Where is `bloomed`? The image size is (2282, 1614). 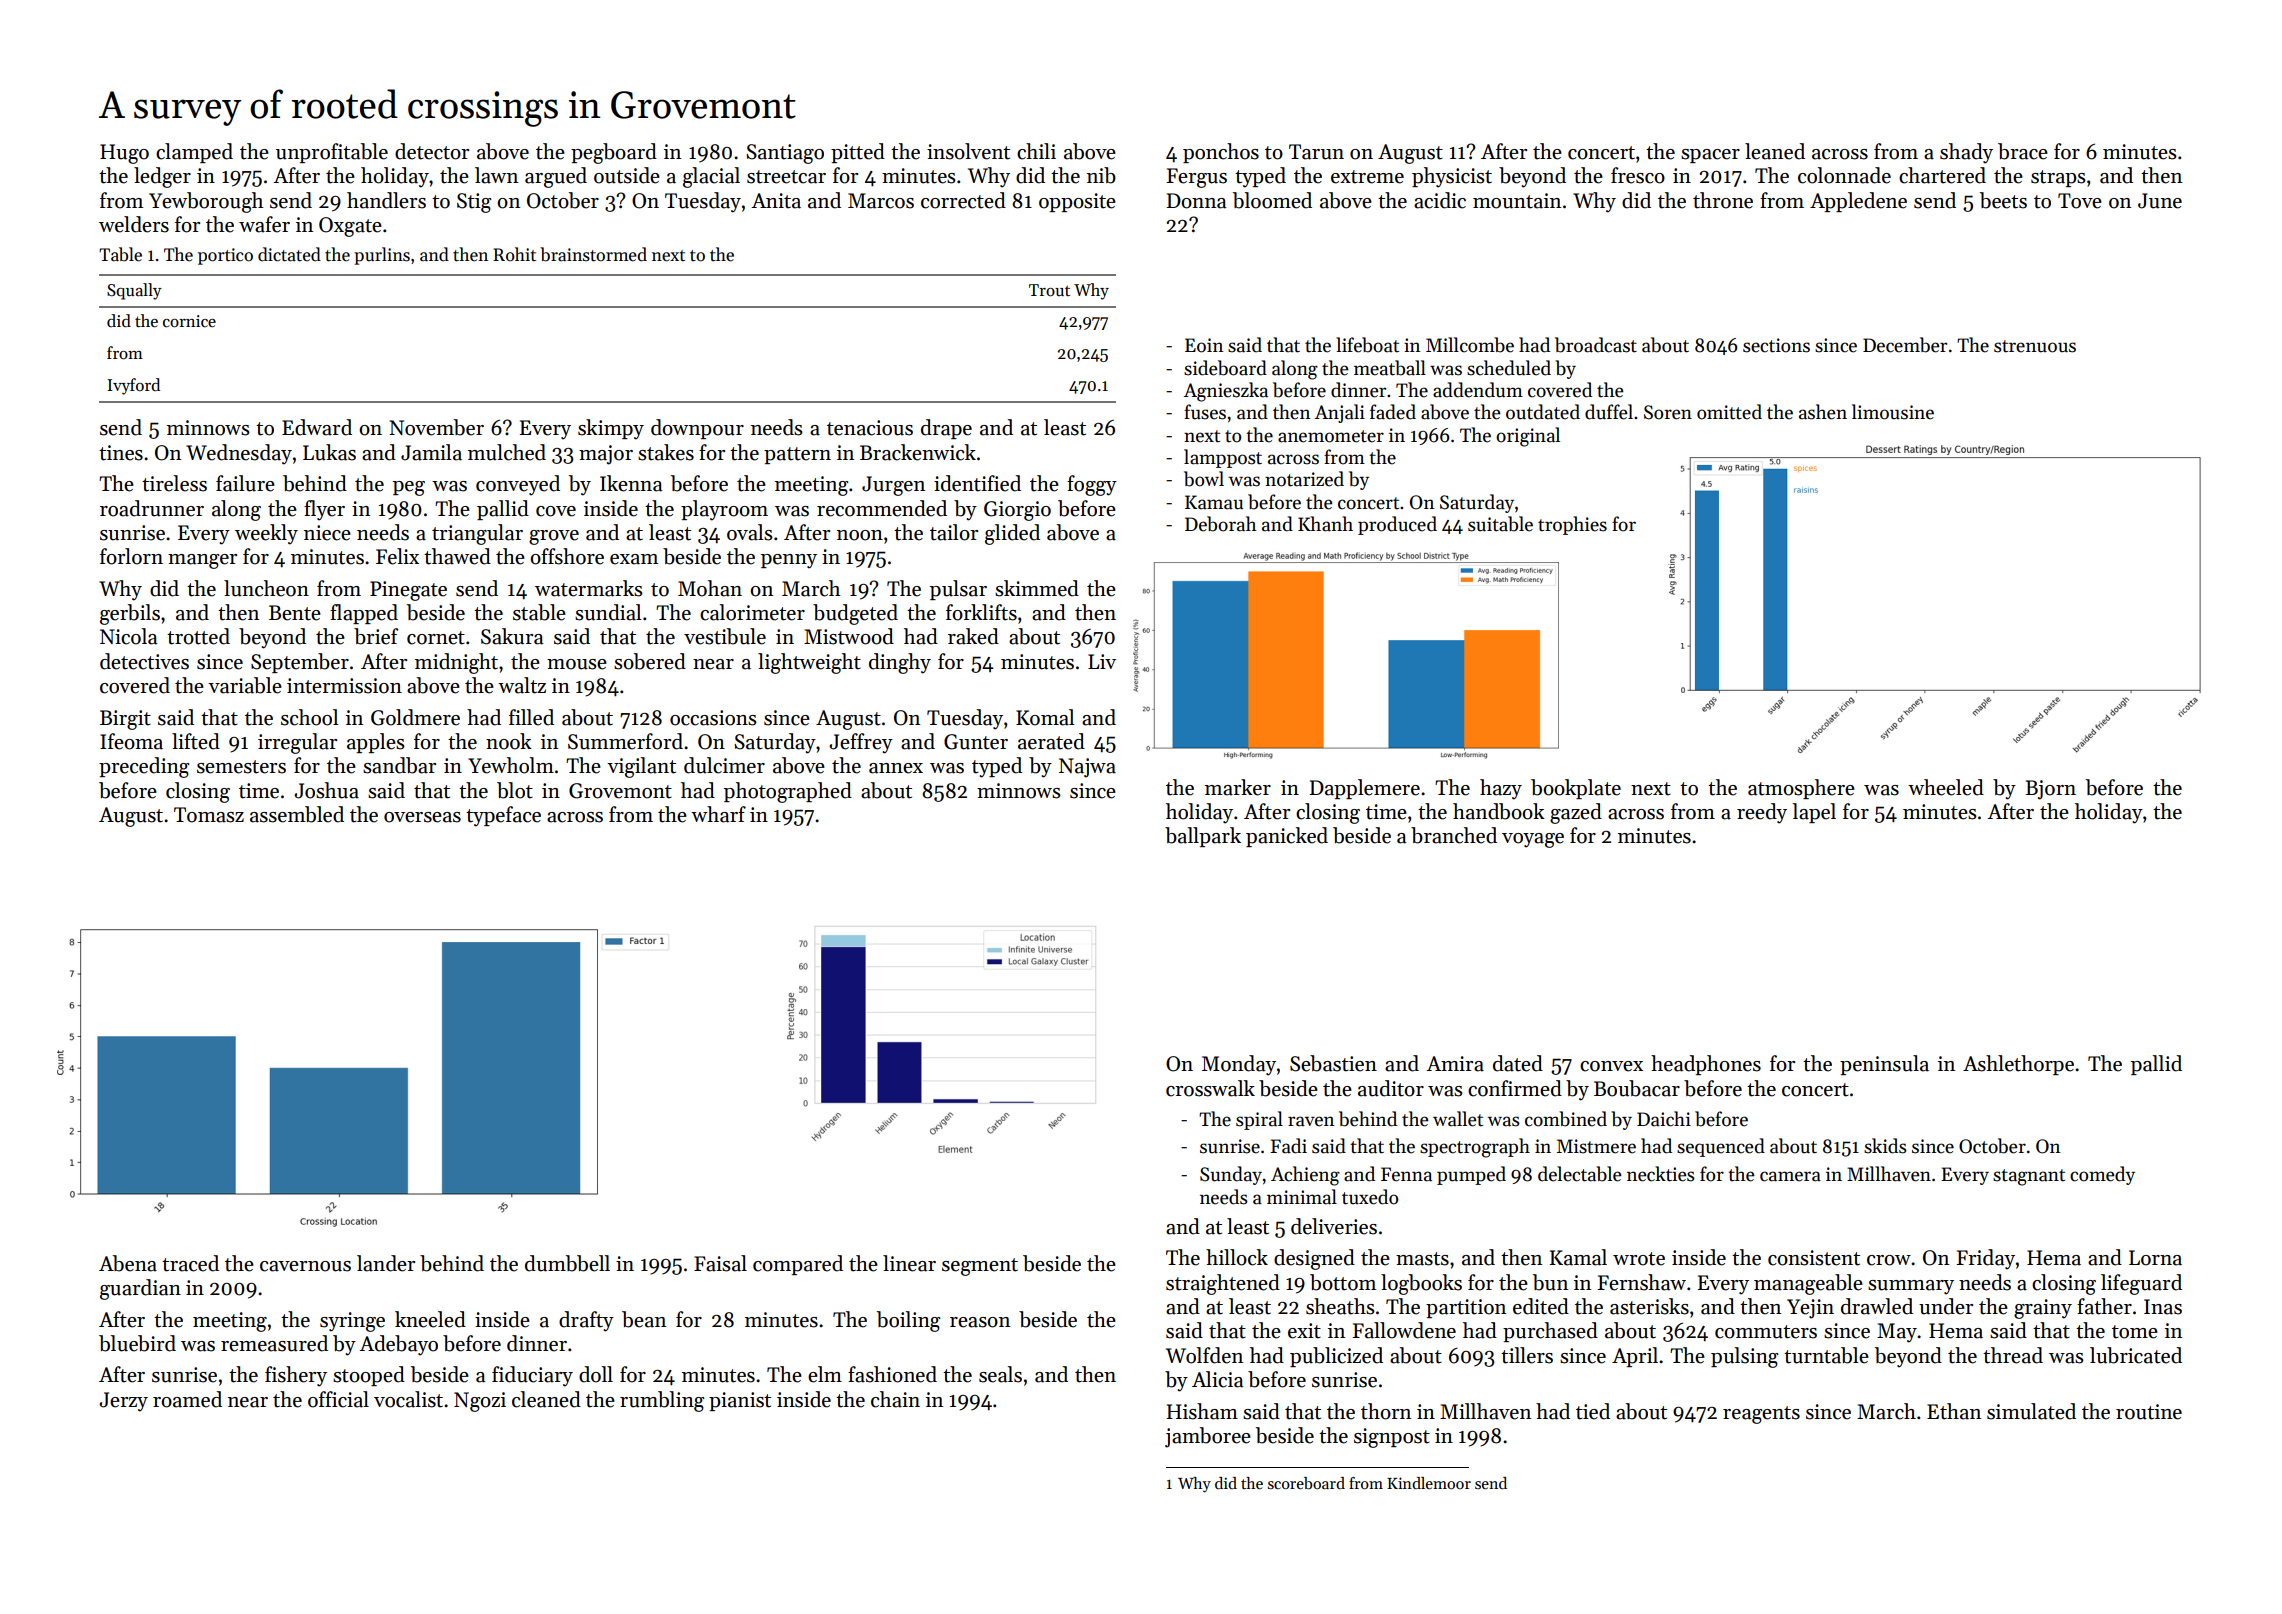
bloomed is located at coordinates (1272, 200).
